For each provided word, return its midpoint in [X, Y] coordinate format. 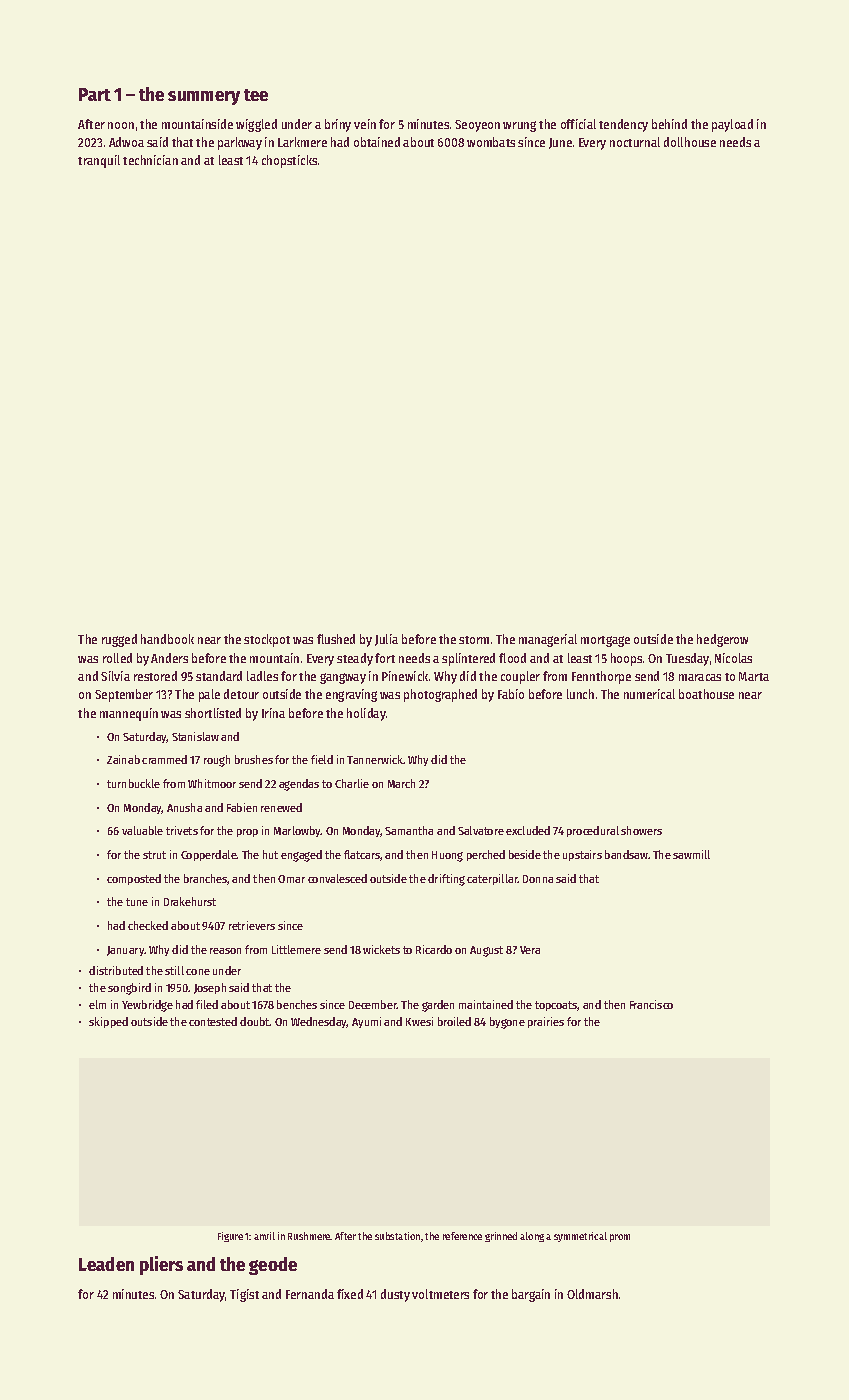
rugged [119, 640]
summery [204, 98]
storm [474, 640]
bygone [507, 1023]
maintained [486, 1004]
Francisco [651, 1004]
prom [620, 1238]
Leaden [106, 1264]
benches [297, 1004]
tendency [623, 125]
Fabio [511, 694]
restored [155, 676]
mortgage [605, 641]
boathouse [706, 694]
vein [365, 124]
